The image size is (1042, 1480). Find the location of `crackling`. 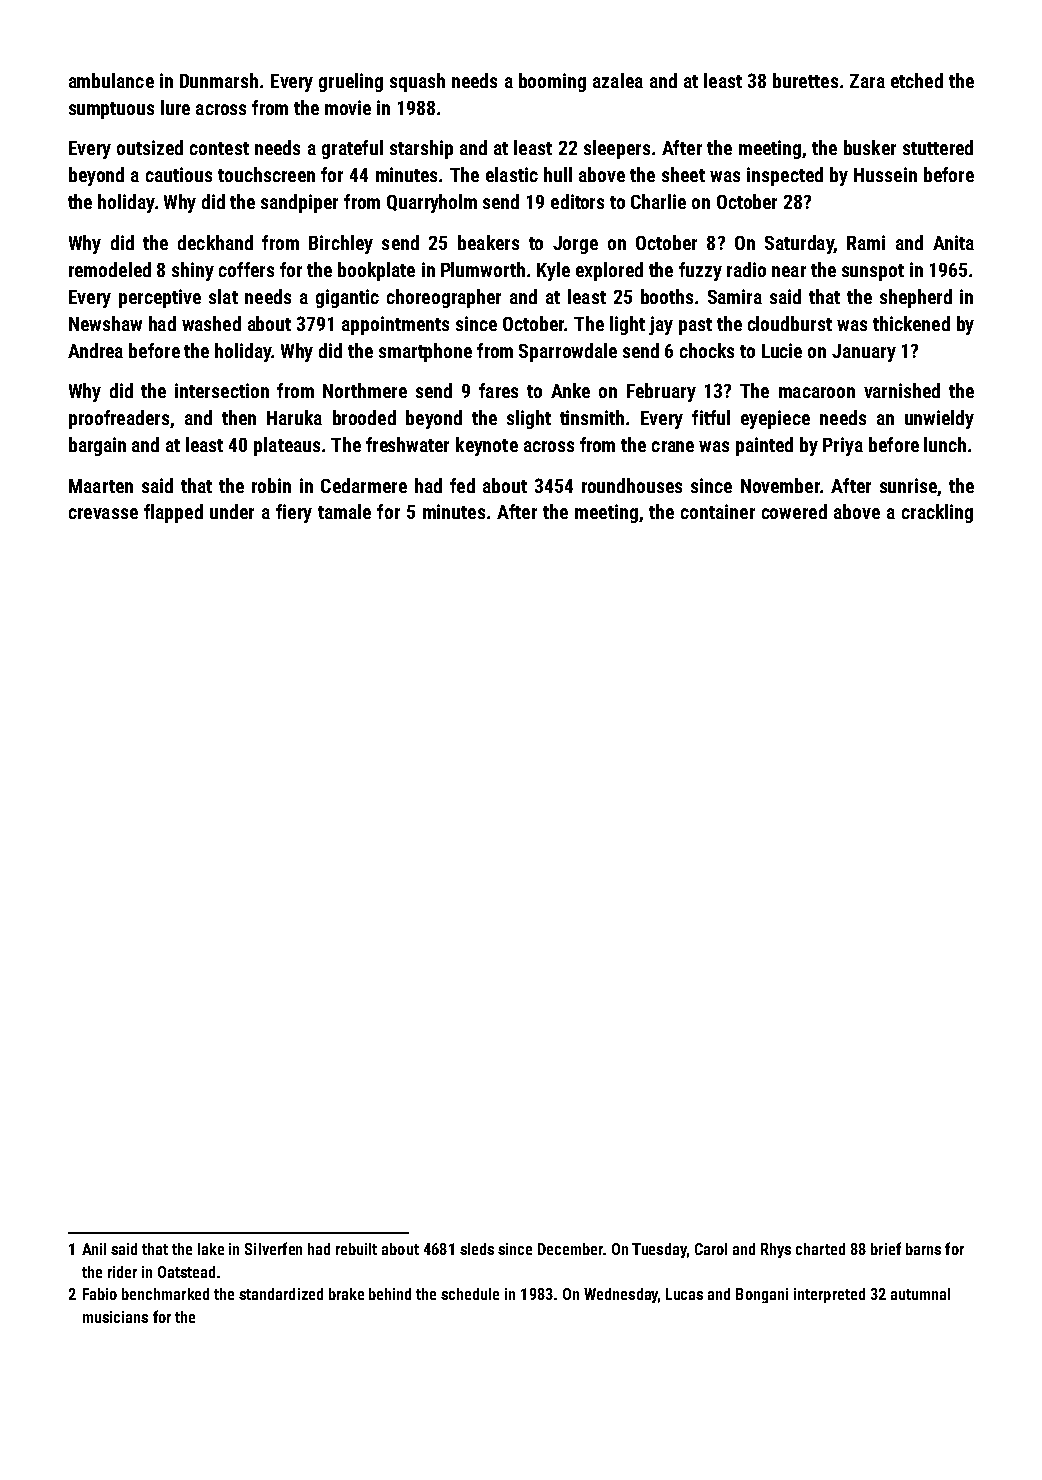

crackling is located at coordinates (937, 513).
